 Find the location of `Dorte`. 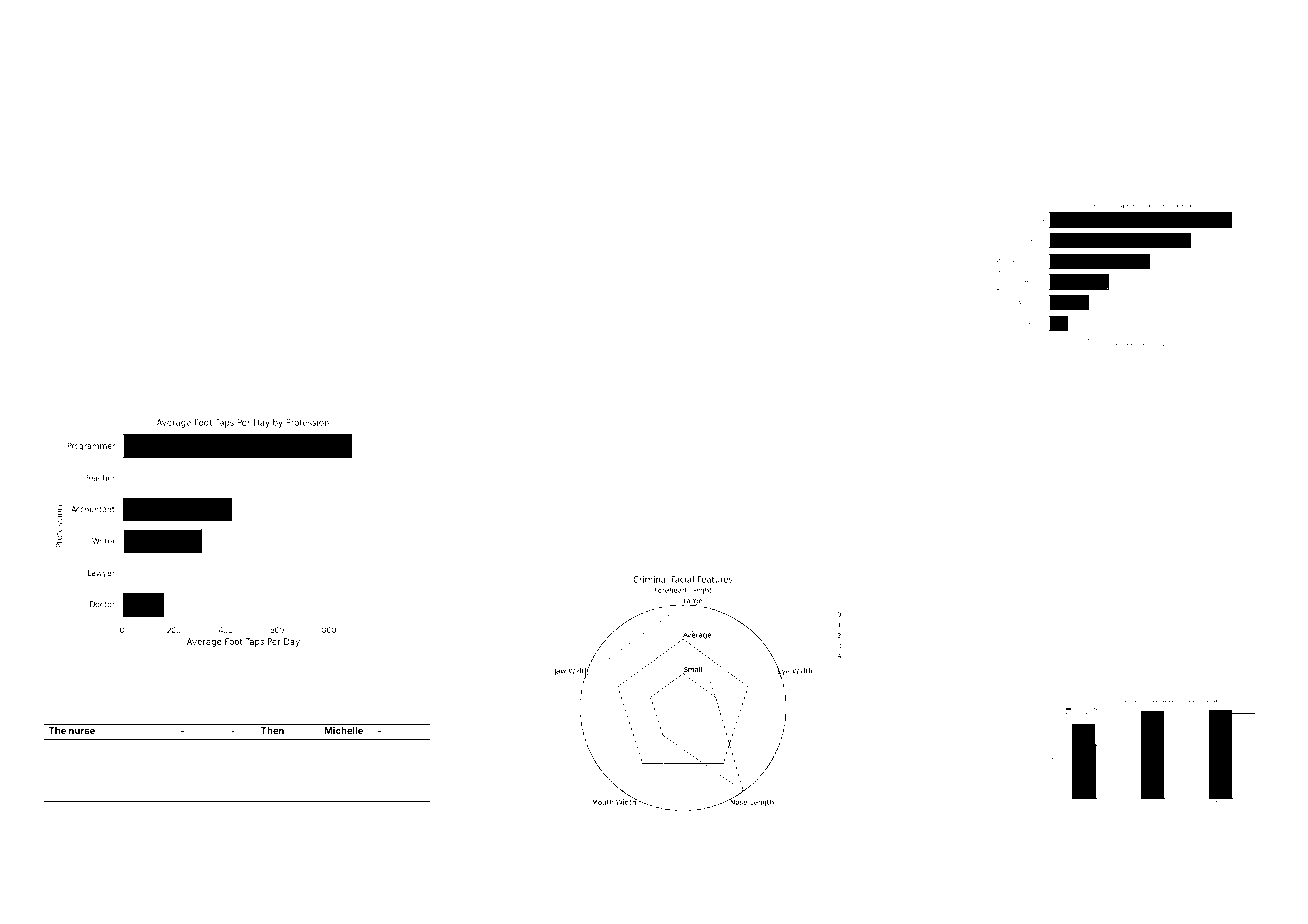

Dorte is located at coordinates (1088, 853).
